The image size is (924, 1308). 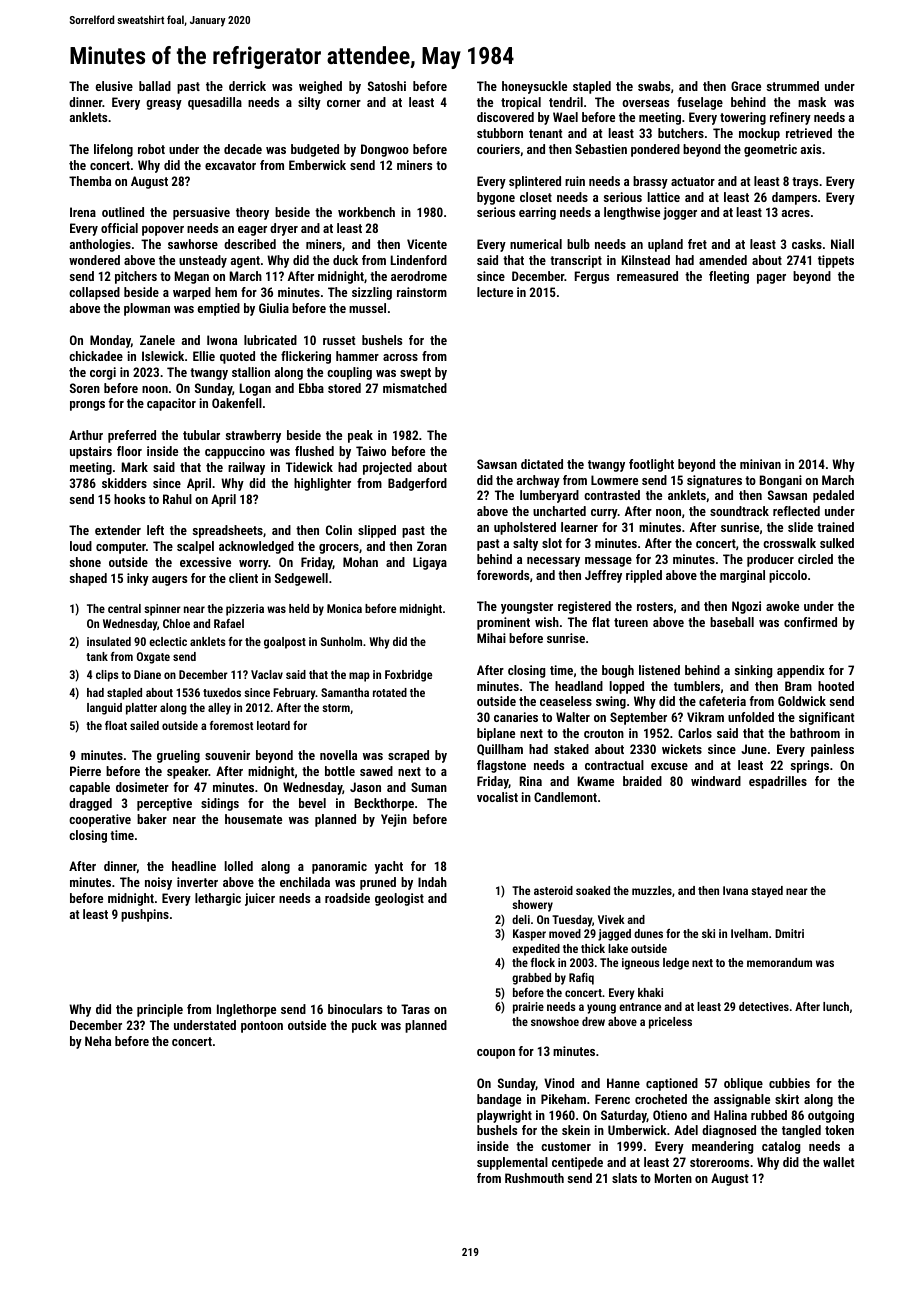 I want to click on mussel, so click(x=367, y=308).
